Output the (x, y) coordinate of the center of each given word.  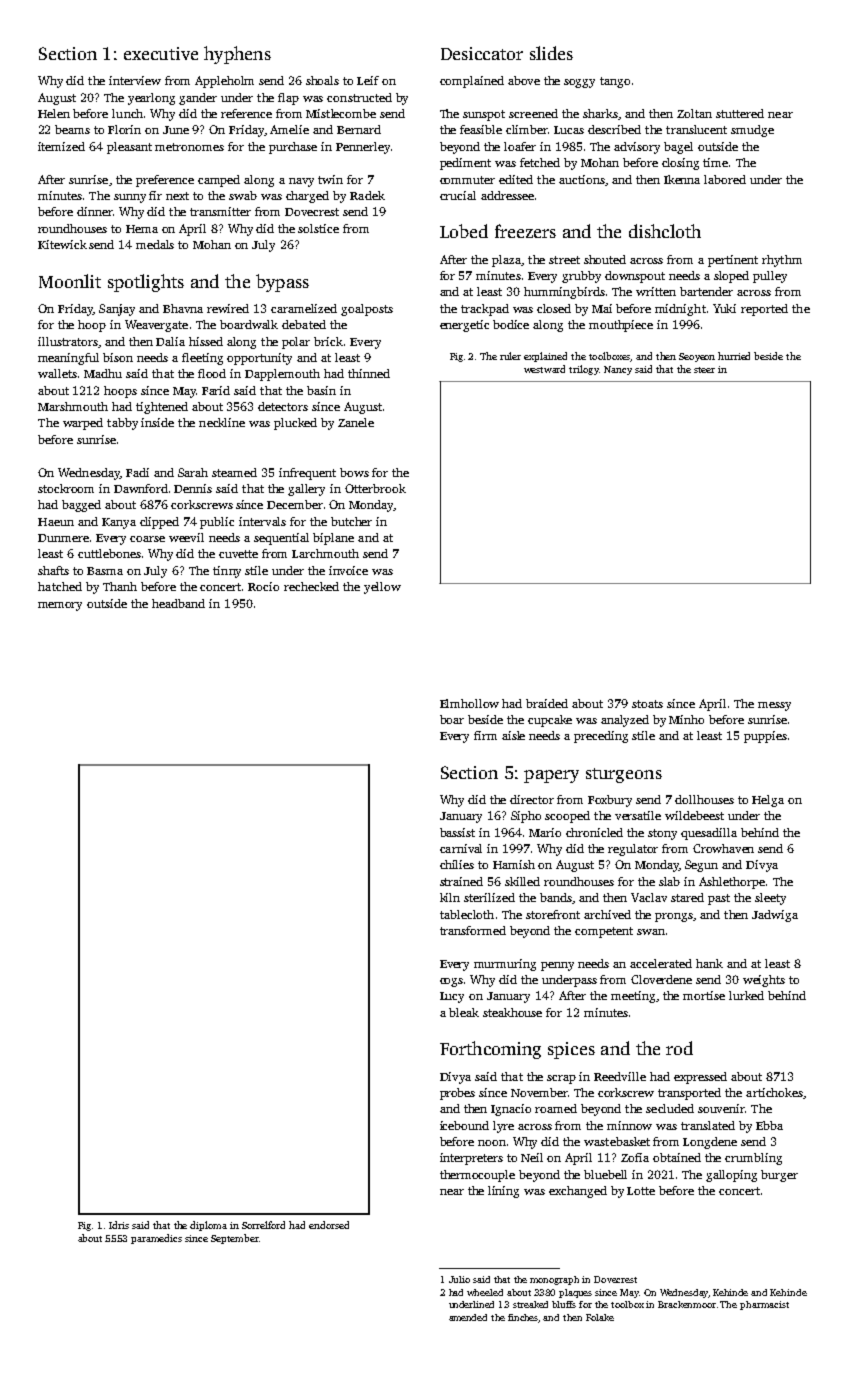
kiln (450, 897)
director (532, 799)
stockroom (66, 488)
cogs (451, 982)
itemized (61, 146)
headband (178, 603)
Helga (768, 801)
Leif (368, 80)
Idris (119, 1225)
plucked (295, 424)
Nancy (618, 370)
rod (679, 1048)
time (715, 162)
